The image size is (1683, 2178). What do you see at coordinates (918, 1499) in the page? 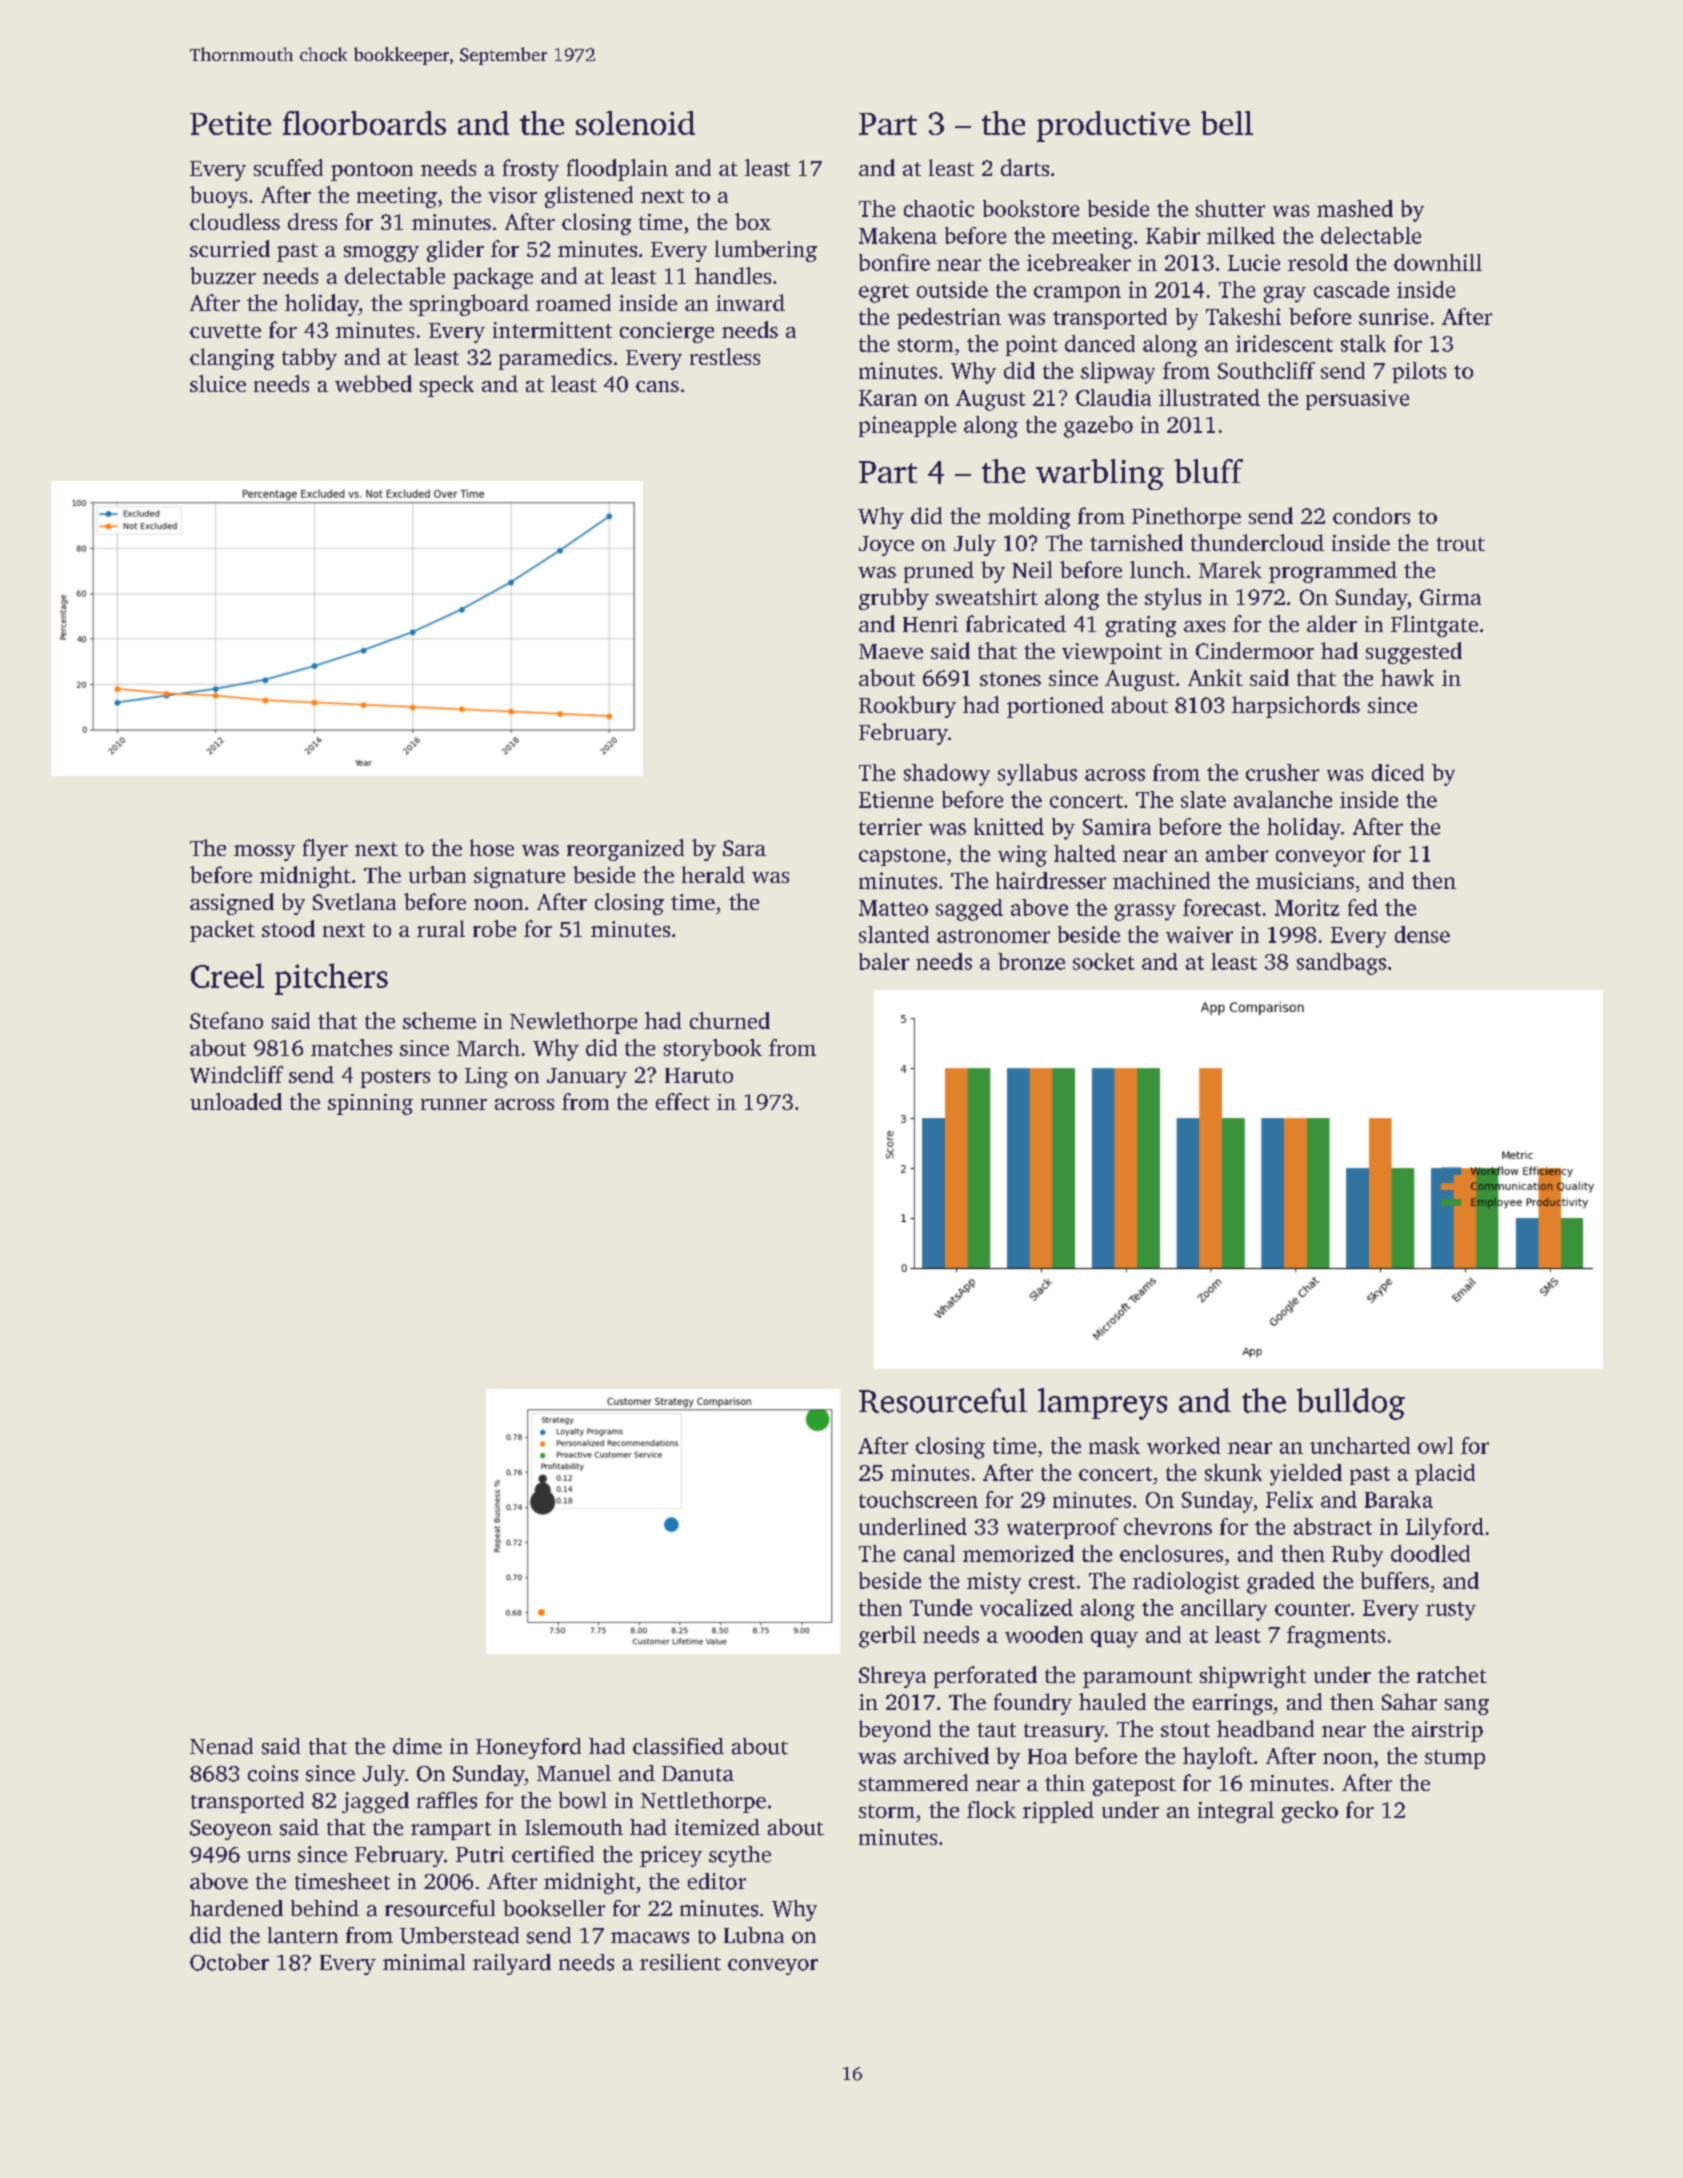
I see `touchscreen` at bounding box center [918, 1499].
